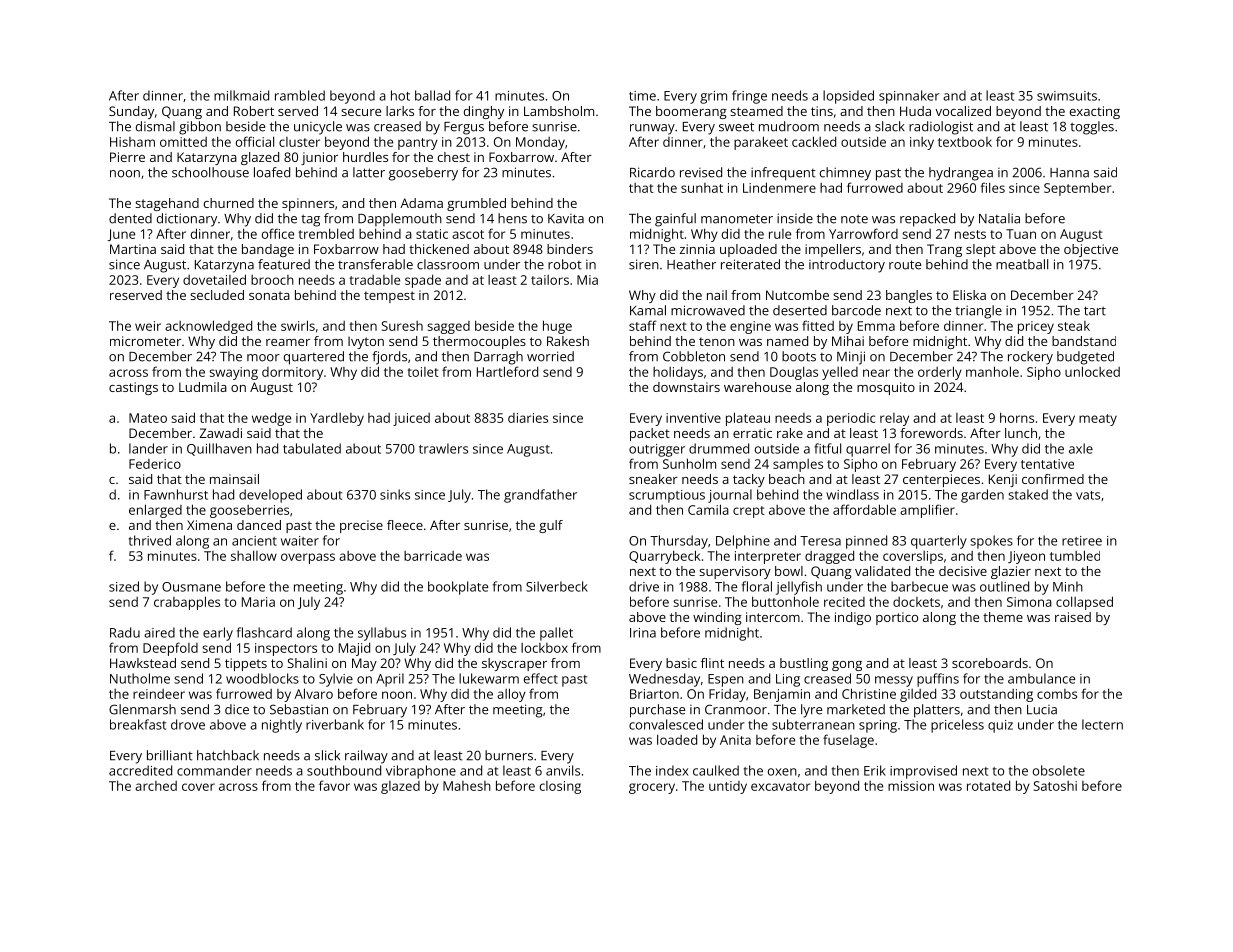 This screenshot has width=1233, height=952. What do you see at coordinates (133, 388) in the screenshot?
I see `castings` at bounding box center [133, 388].
